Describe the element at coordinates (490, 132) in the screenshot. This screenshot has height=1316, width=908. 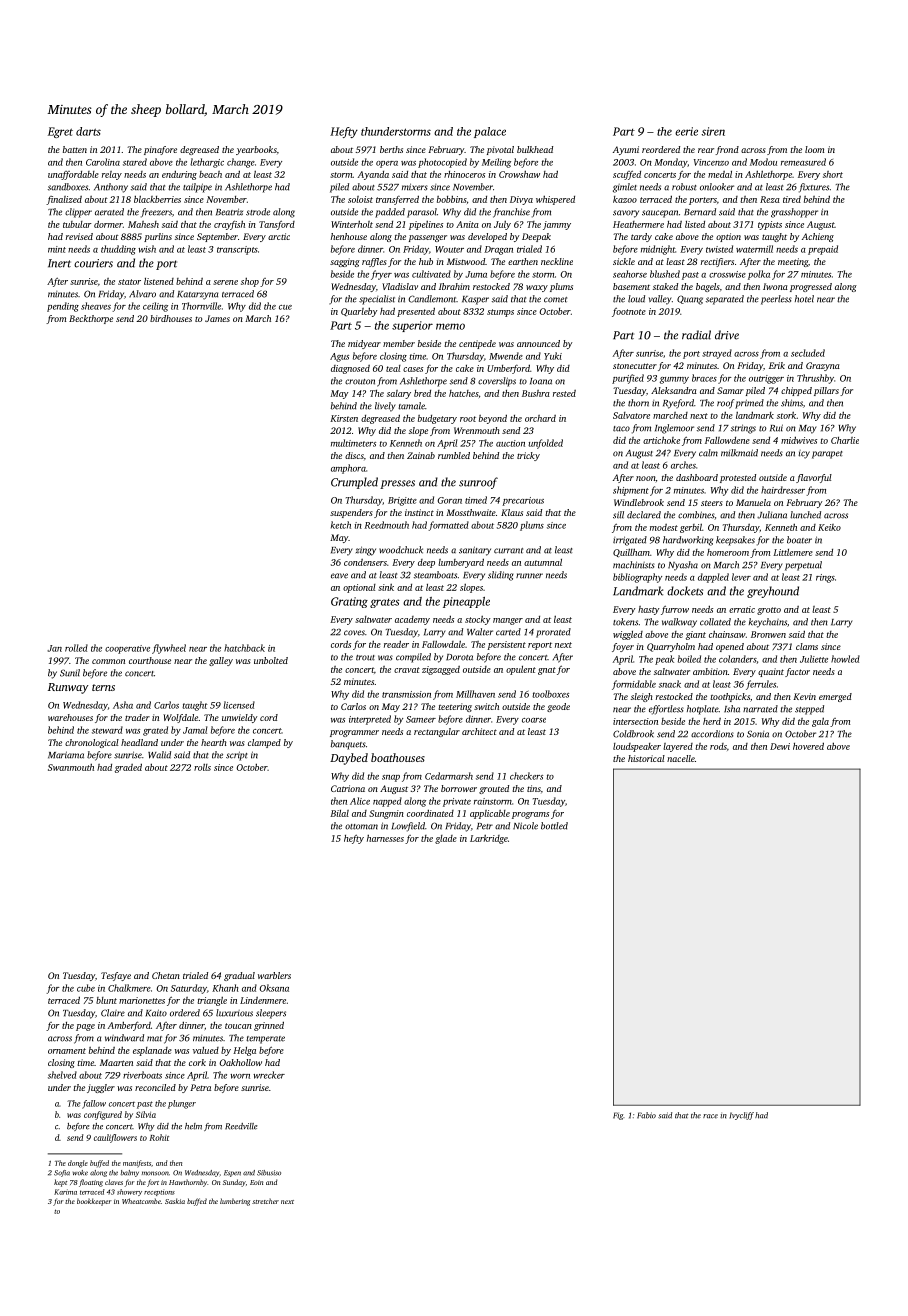
I see `palace` at that location.
